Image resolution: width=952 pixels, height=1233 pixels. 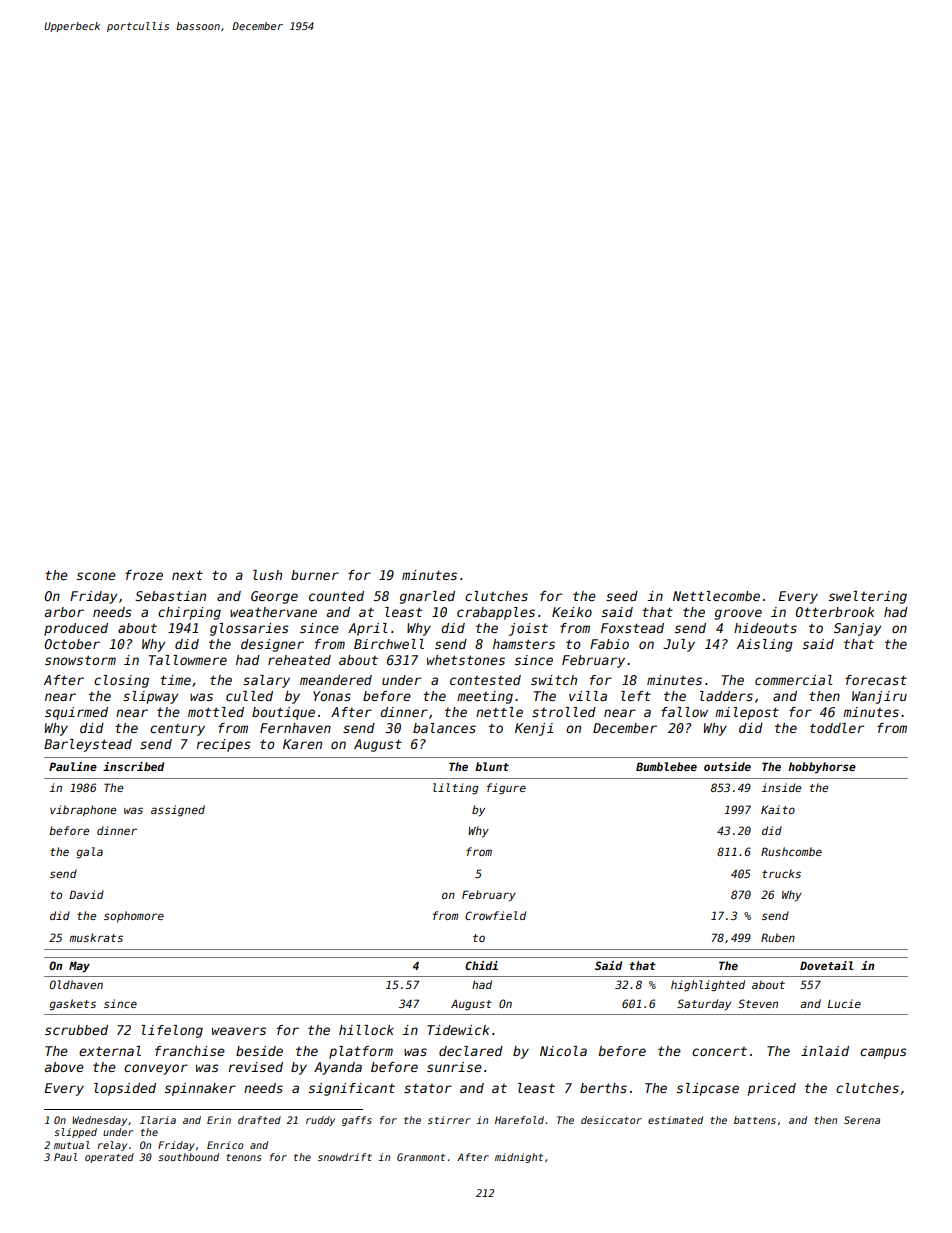 I want to click on chirping, so click(x=189, y=613).
